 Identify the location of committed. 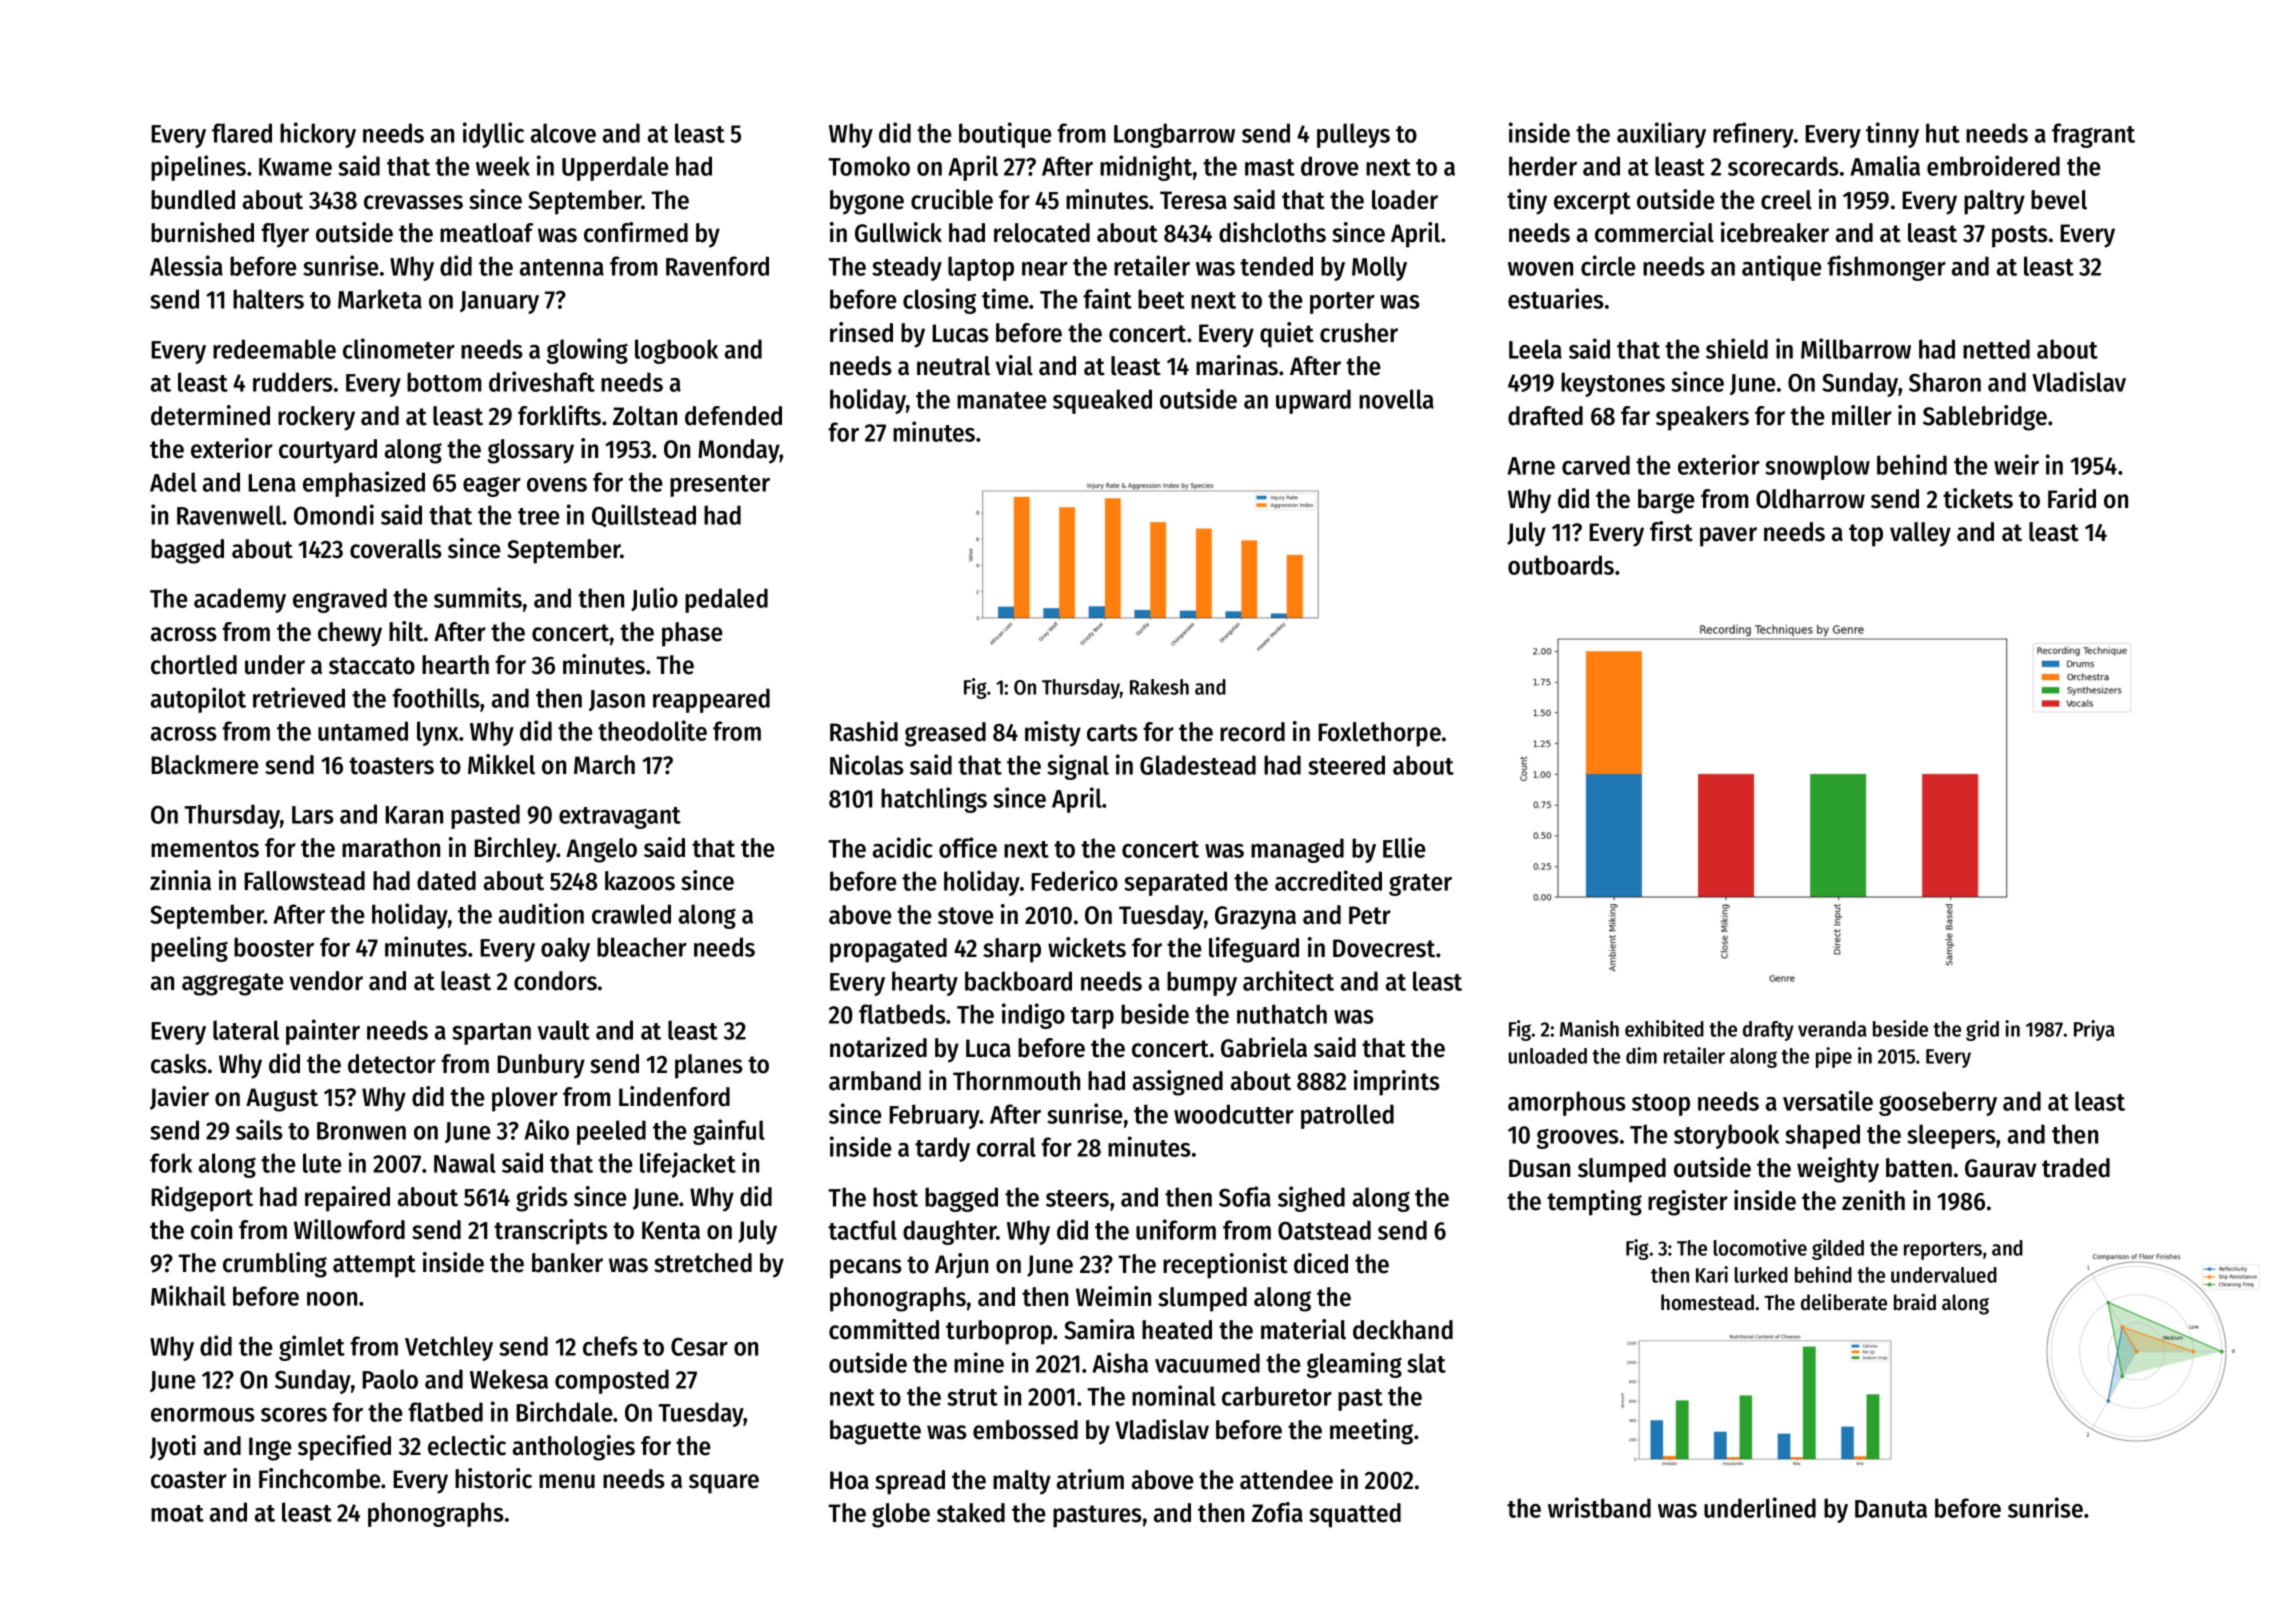
(884, 1329).
